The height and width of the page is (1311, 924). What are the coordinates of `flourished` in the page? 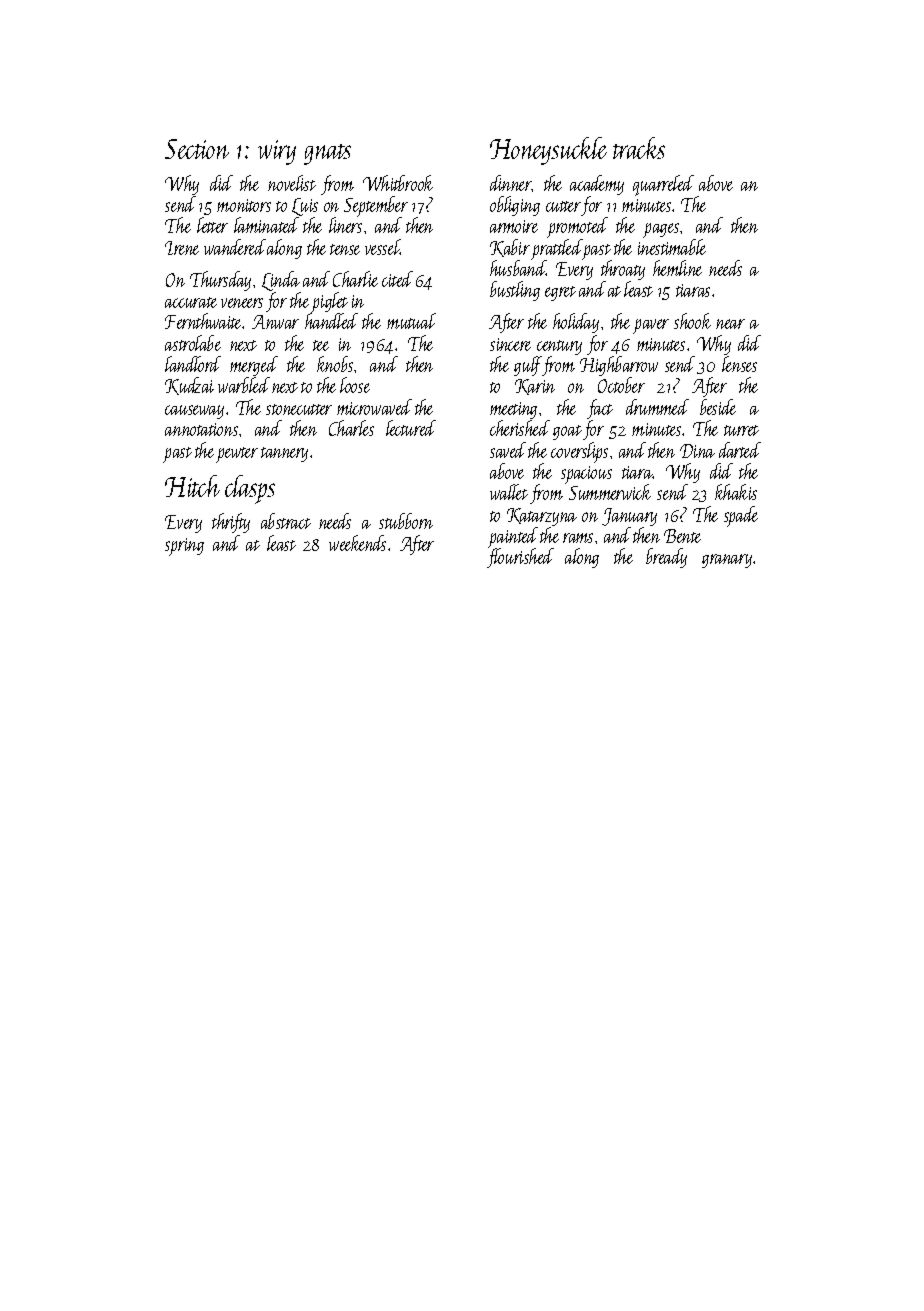 It's located at (519, 558).
